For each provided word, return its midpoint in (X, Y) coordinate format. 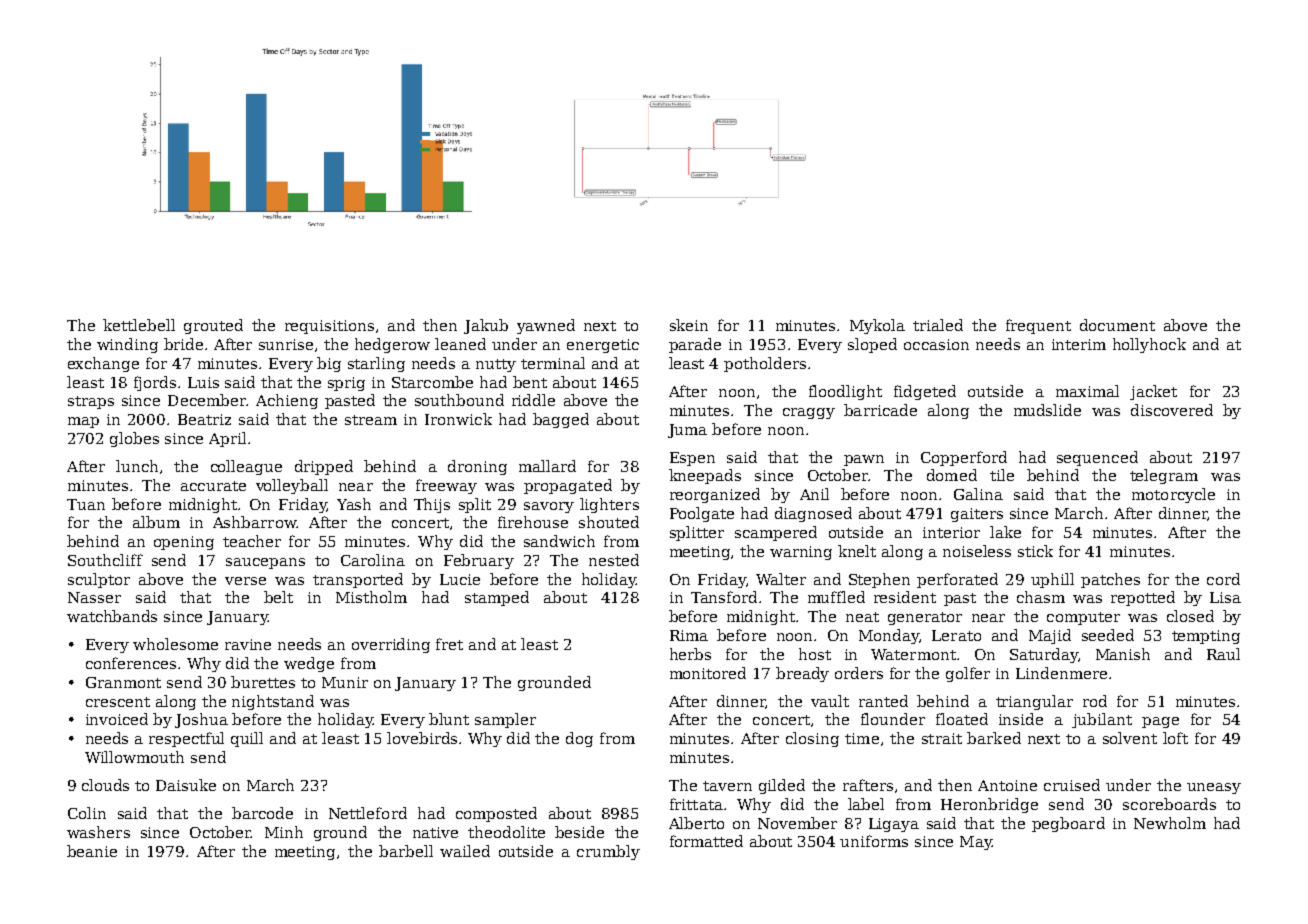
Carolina (373, 560)
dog (579, 739)
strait (942, 738)
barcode (262, 813)
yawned (546, 326)
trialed (938, 325)
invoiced (117, 719)
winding (127, 345)
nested (614, 560)
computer (1083, 618)
